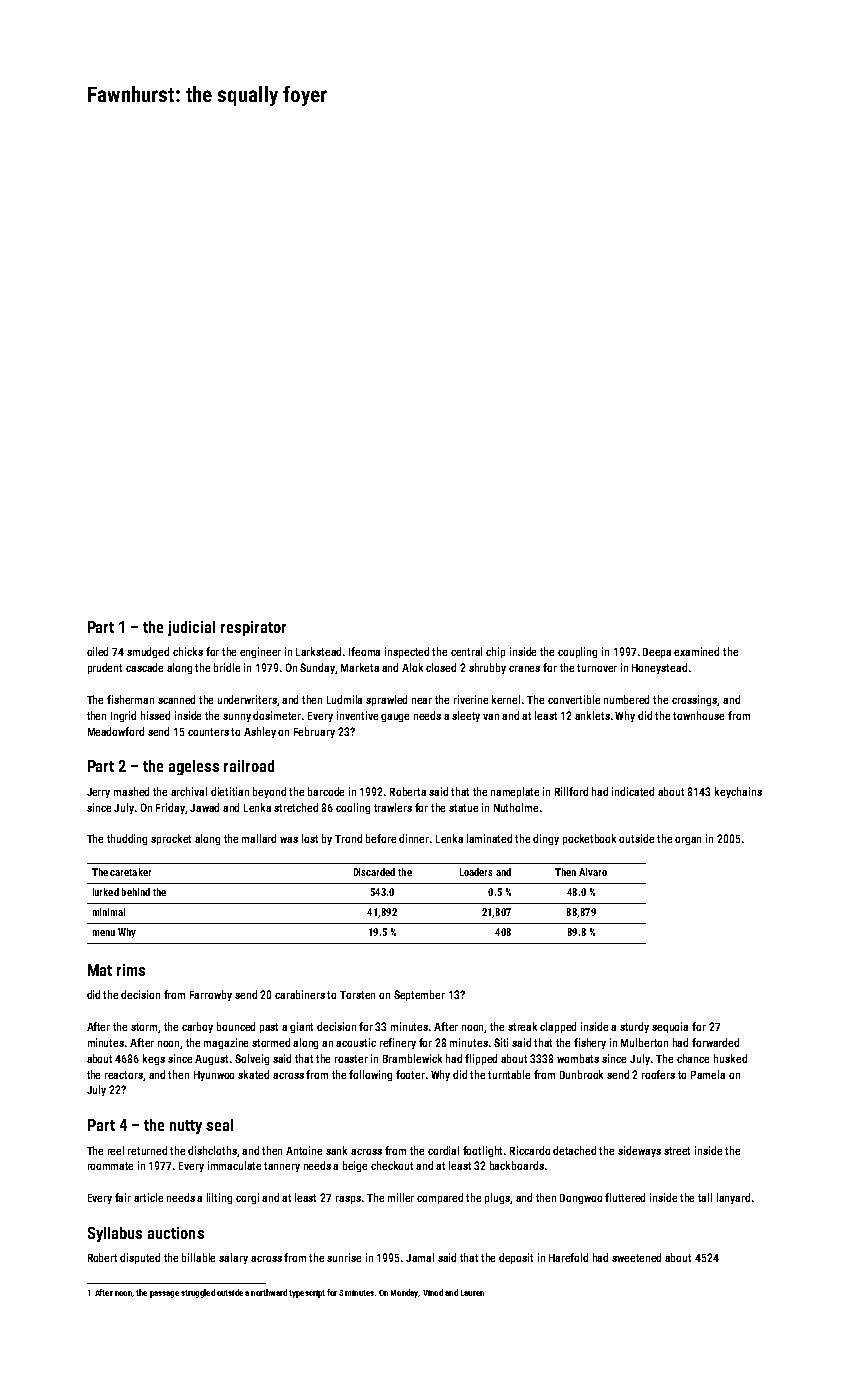 The image size is (849, 1400). Describe the element at coordinates (260, 732) in the document. I see `Ashley` at that location.
